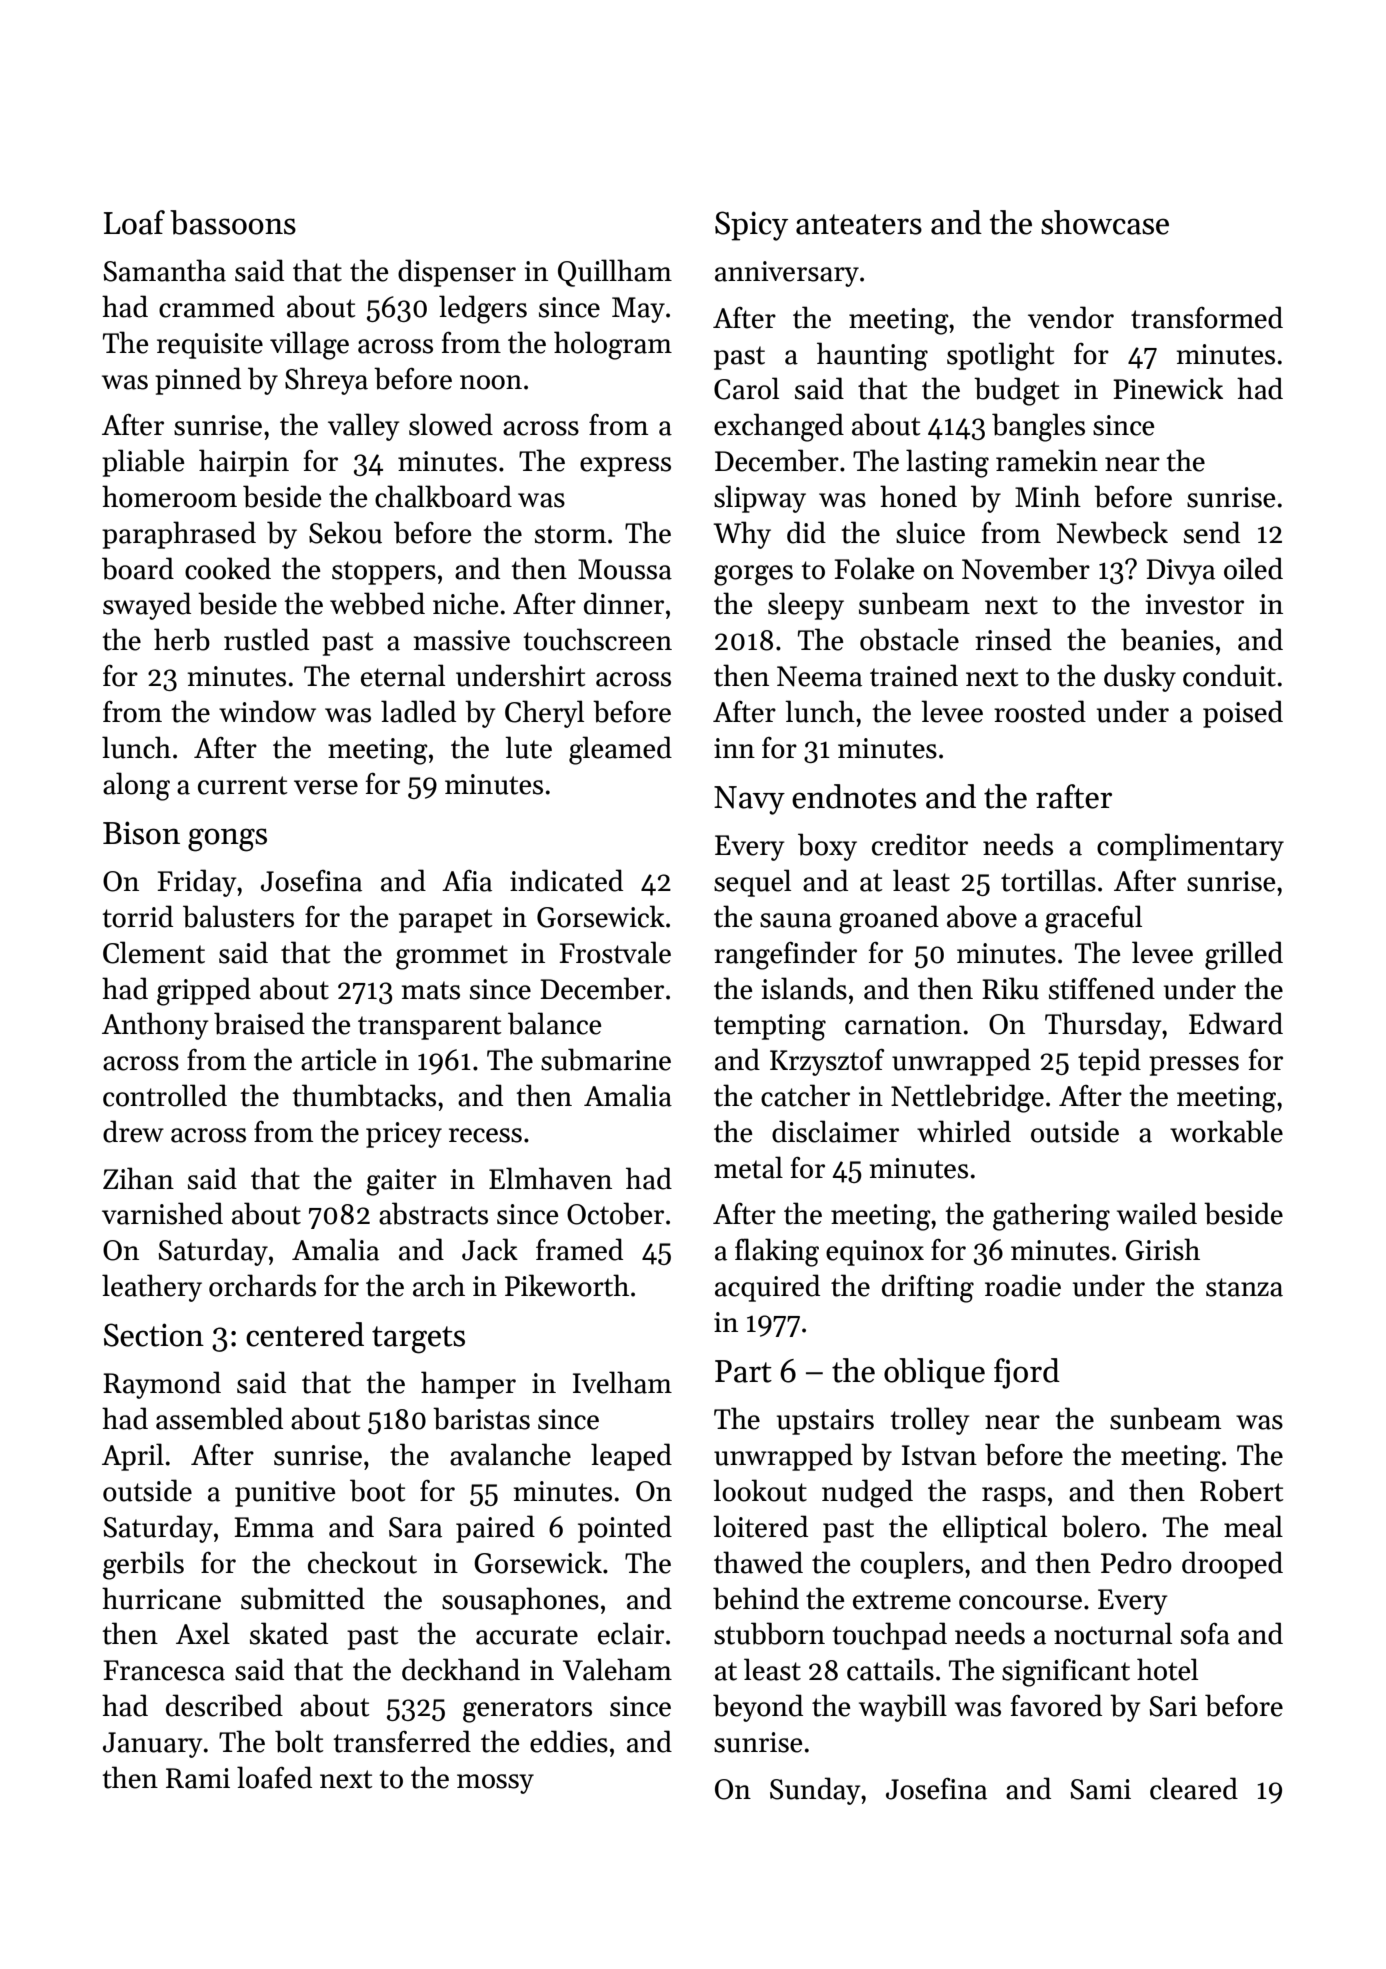 The height and width of the image is (1969, 1386). Describe the element at coordinates (198, 1778) in the image. I see `Rami` at that location.
